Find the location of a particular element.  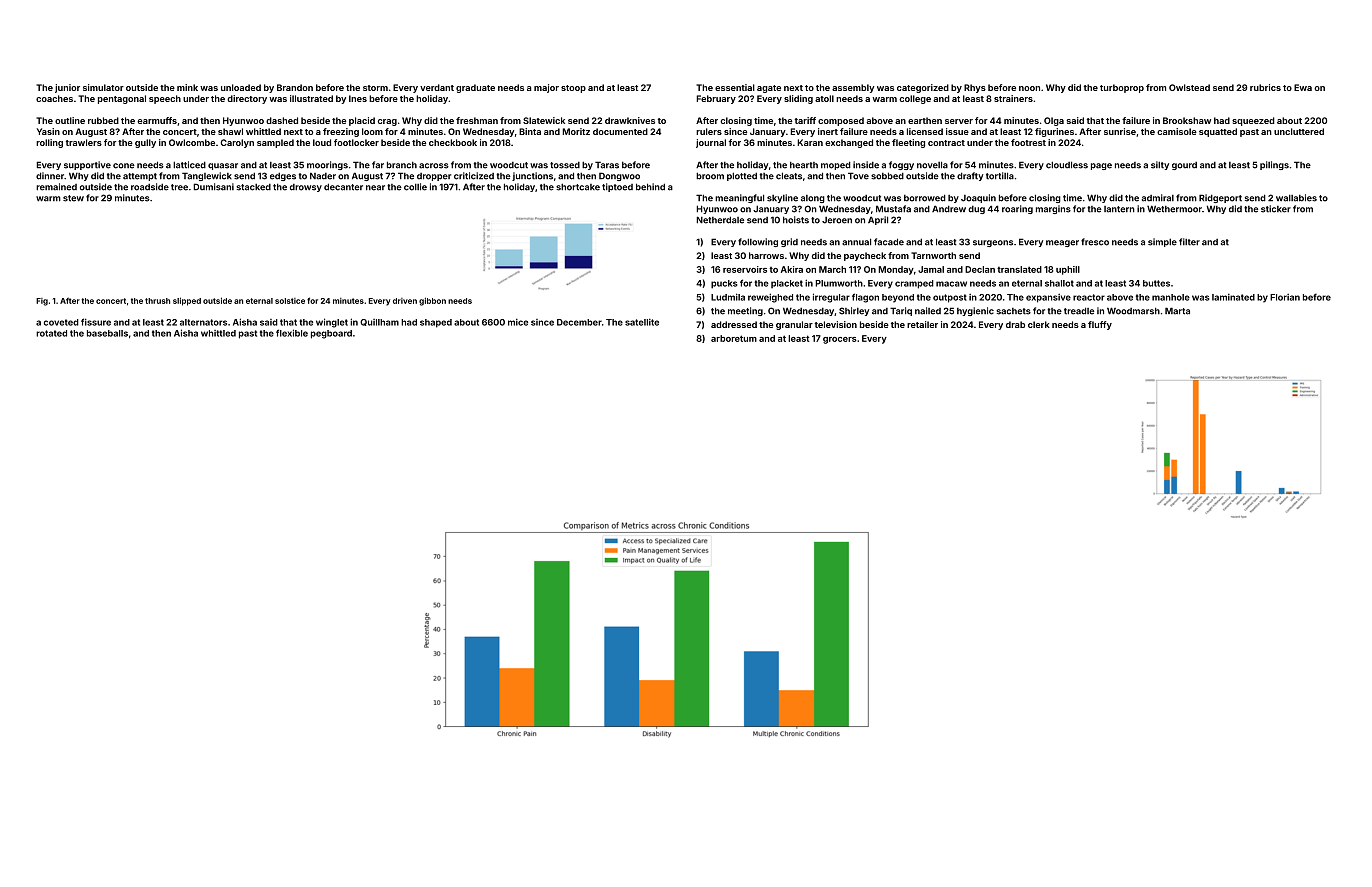

alternators is located at coordinates (203, 322).
